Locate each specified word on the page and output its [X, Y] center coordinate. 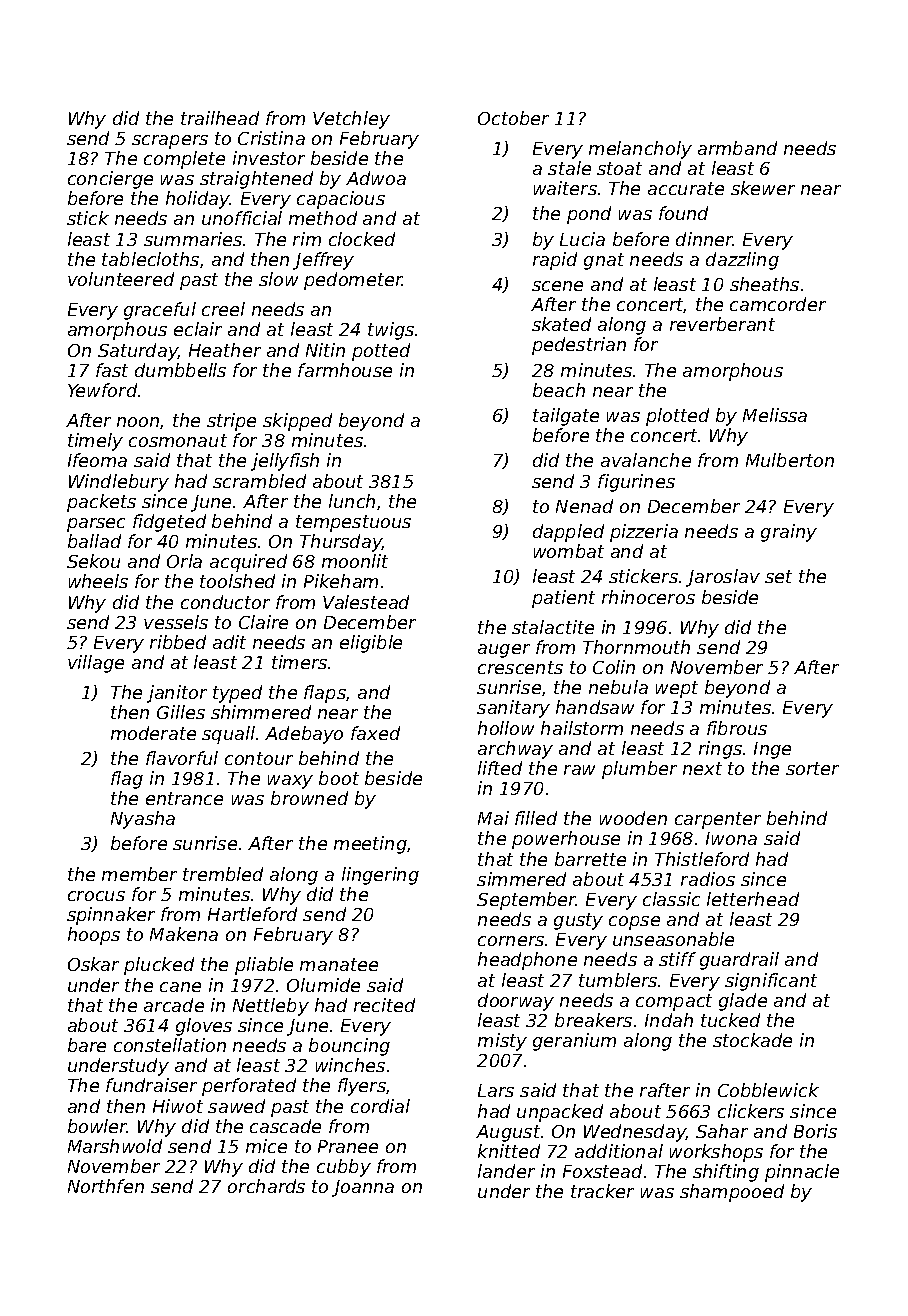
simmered [521, 879]
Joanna [363, 1188]
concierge [110, 180]
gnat [604, 261]
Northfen [106, 1186]
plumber [639, 770]
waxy [290, 782]
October [513, 118]
